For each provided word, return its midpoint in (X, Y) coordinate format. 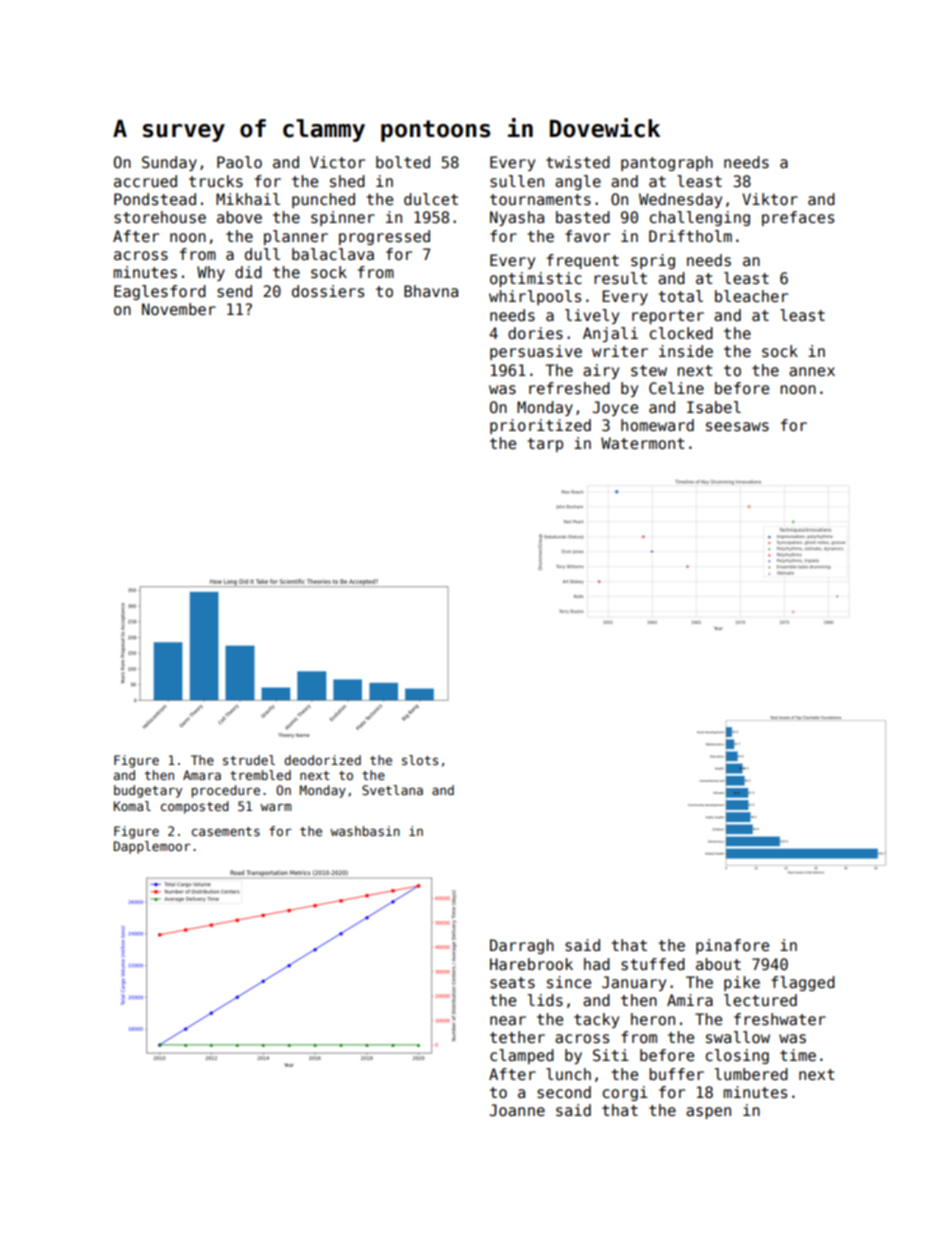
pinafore (732, 946)
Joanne (517, 1110)
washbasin (365, 831)
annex (812, 371)
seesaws (737, 426)
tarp (545, 445)
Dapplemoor (152, 847)
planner (296, 237)
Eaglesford (160, 292)
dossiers (328, 291)
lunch (568, 1074)
